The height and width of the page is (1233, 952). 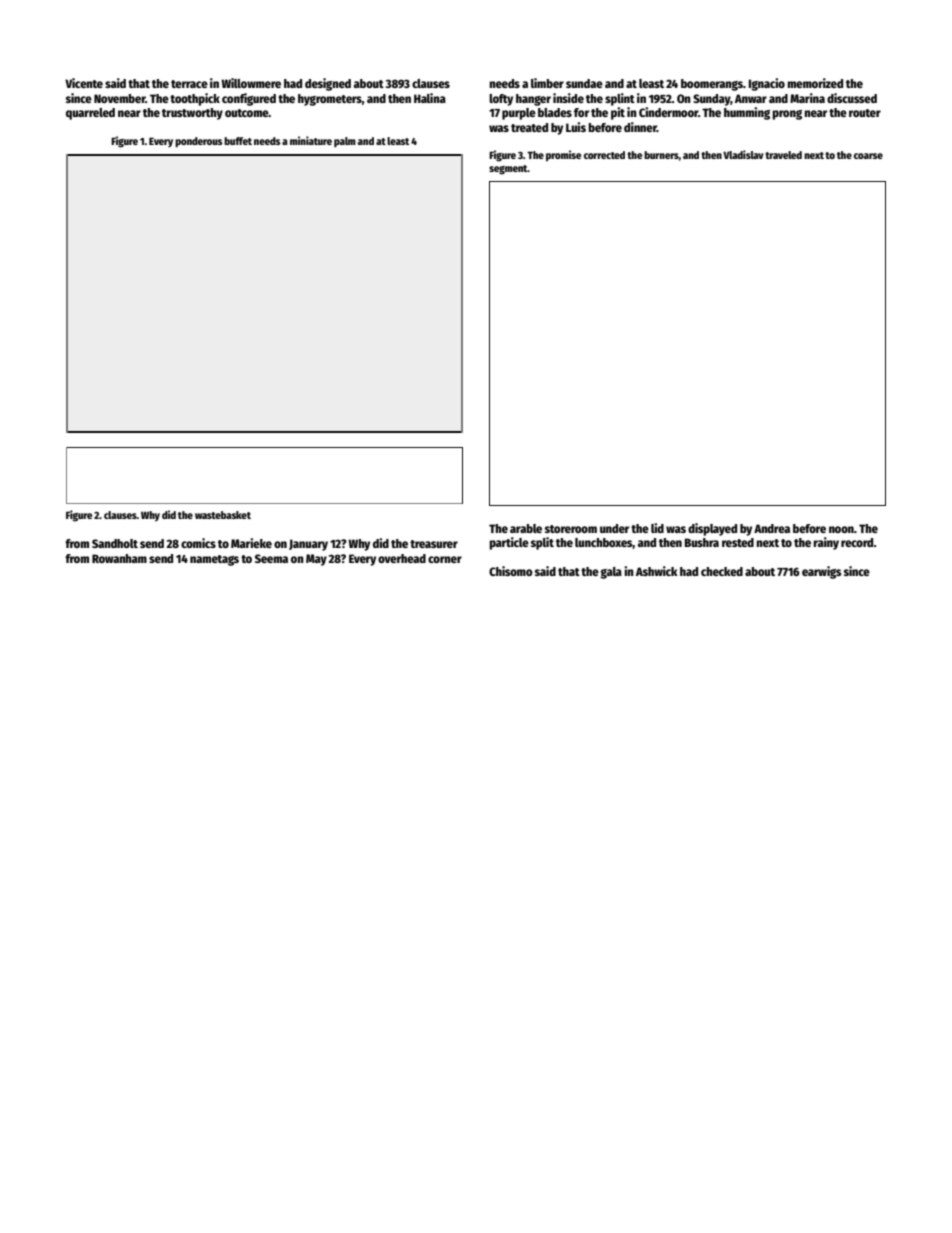 I want to click on arable, so click(x=526, y=528).
